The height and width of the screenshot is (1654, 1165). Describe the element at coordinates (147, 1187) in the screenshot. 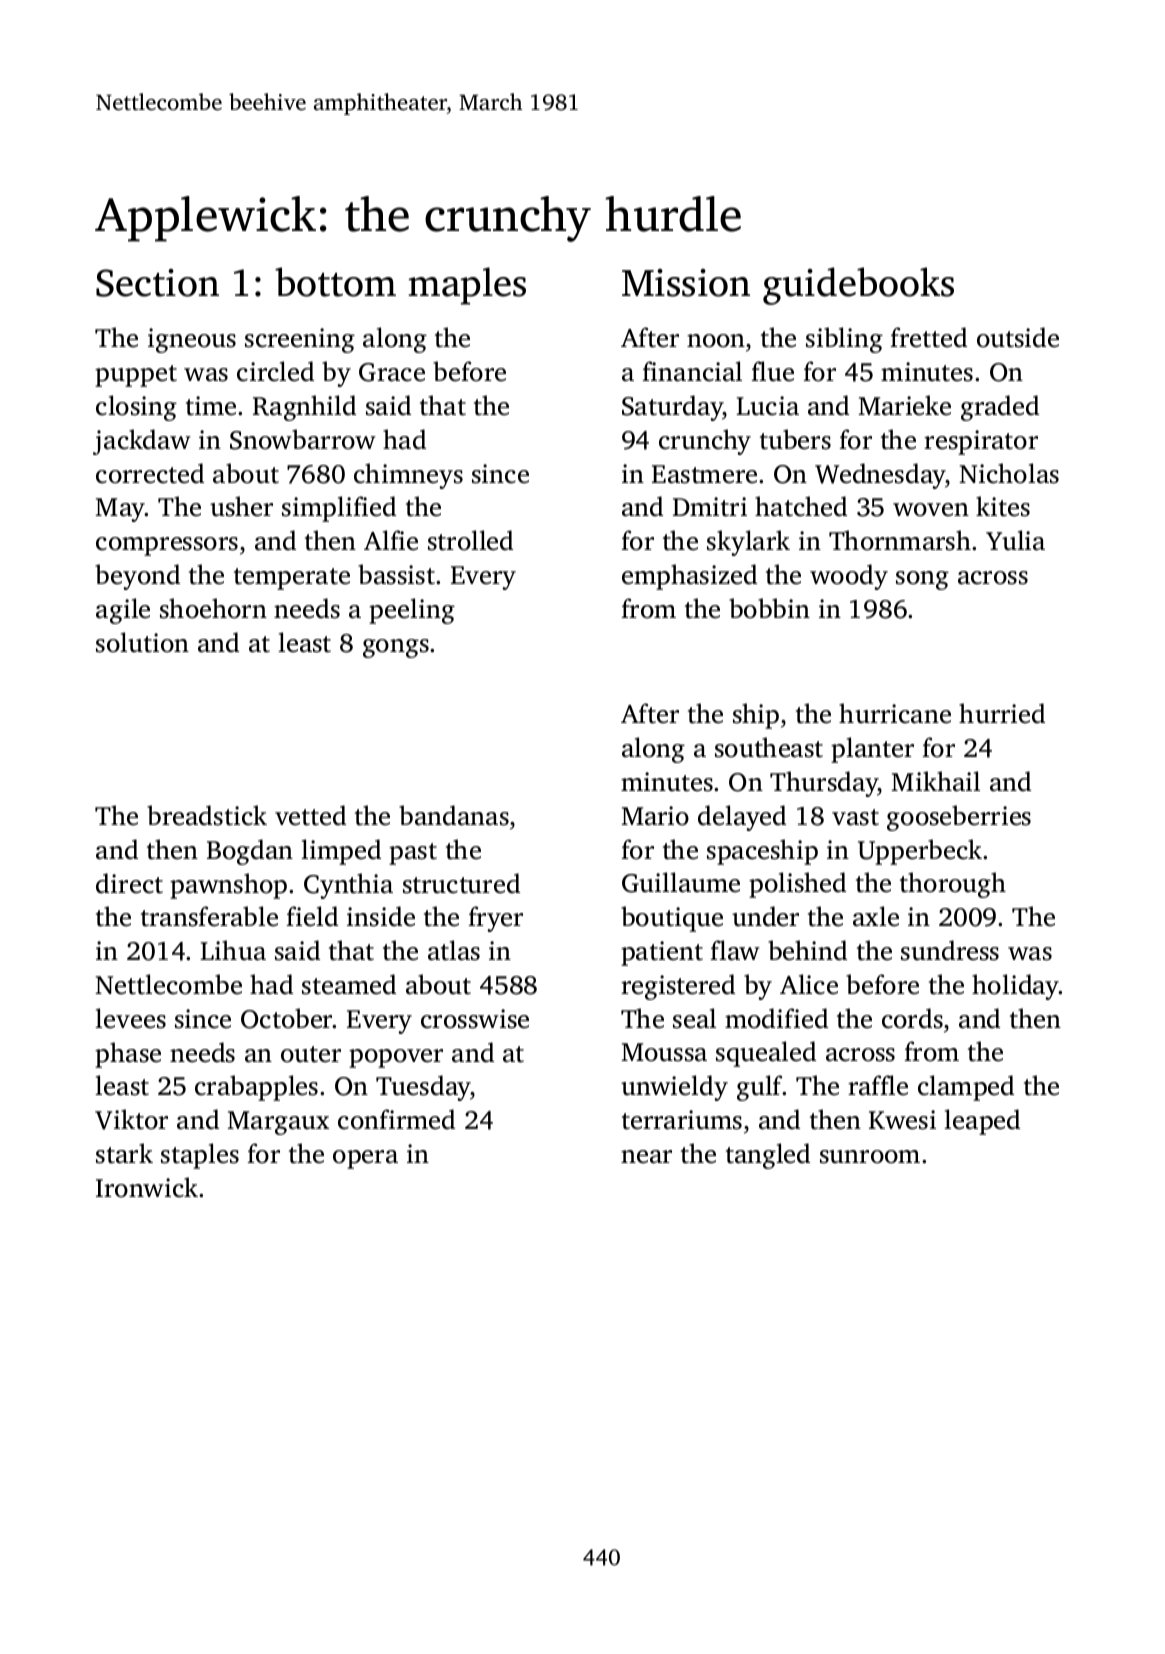

I see `Ironwick` at that location.
